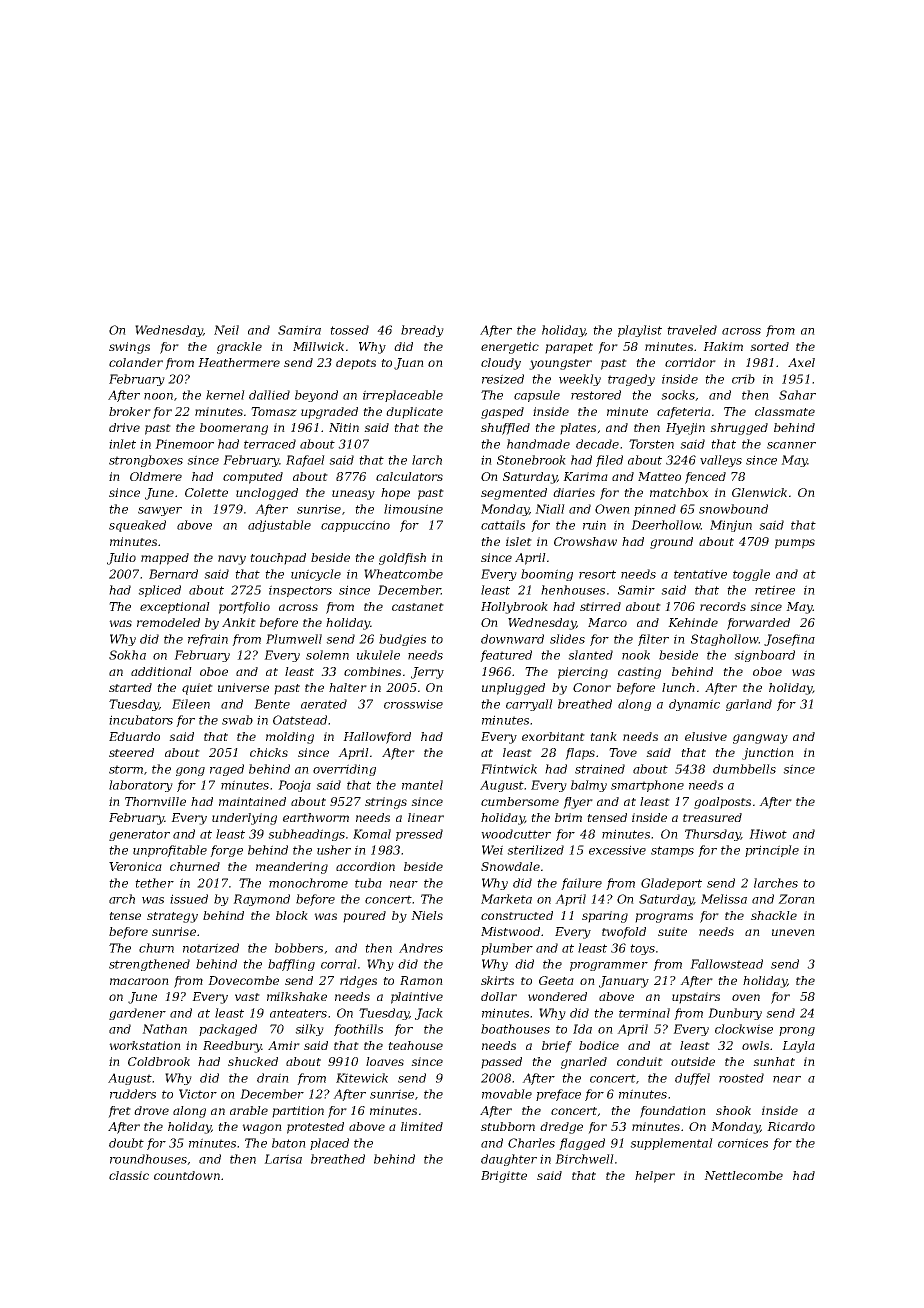 The width and height of the screenshot is (924, 1308). Describe the element at coordinates (172, 917) in the screenshot. I see `strategy` at that location.
